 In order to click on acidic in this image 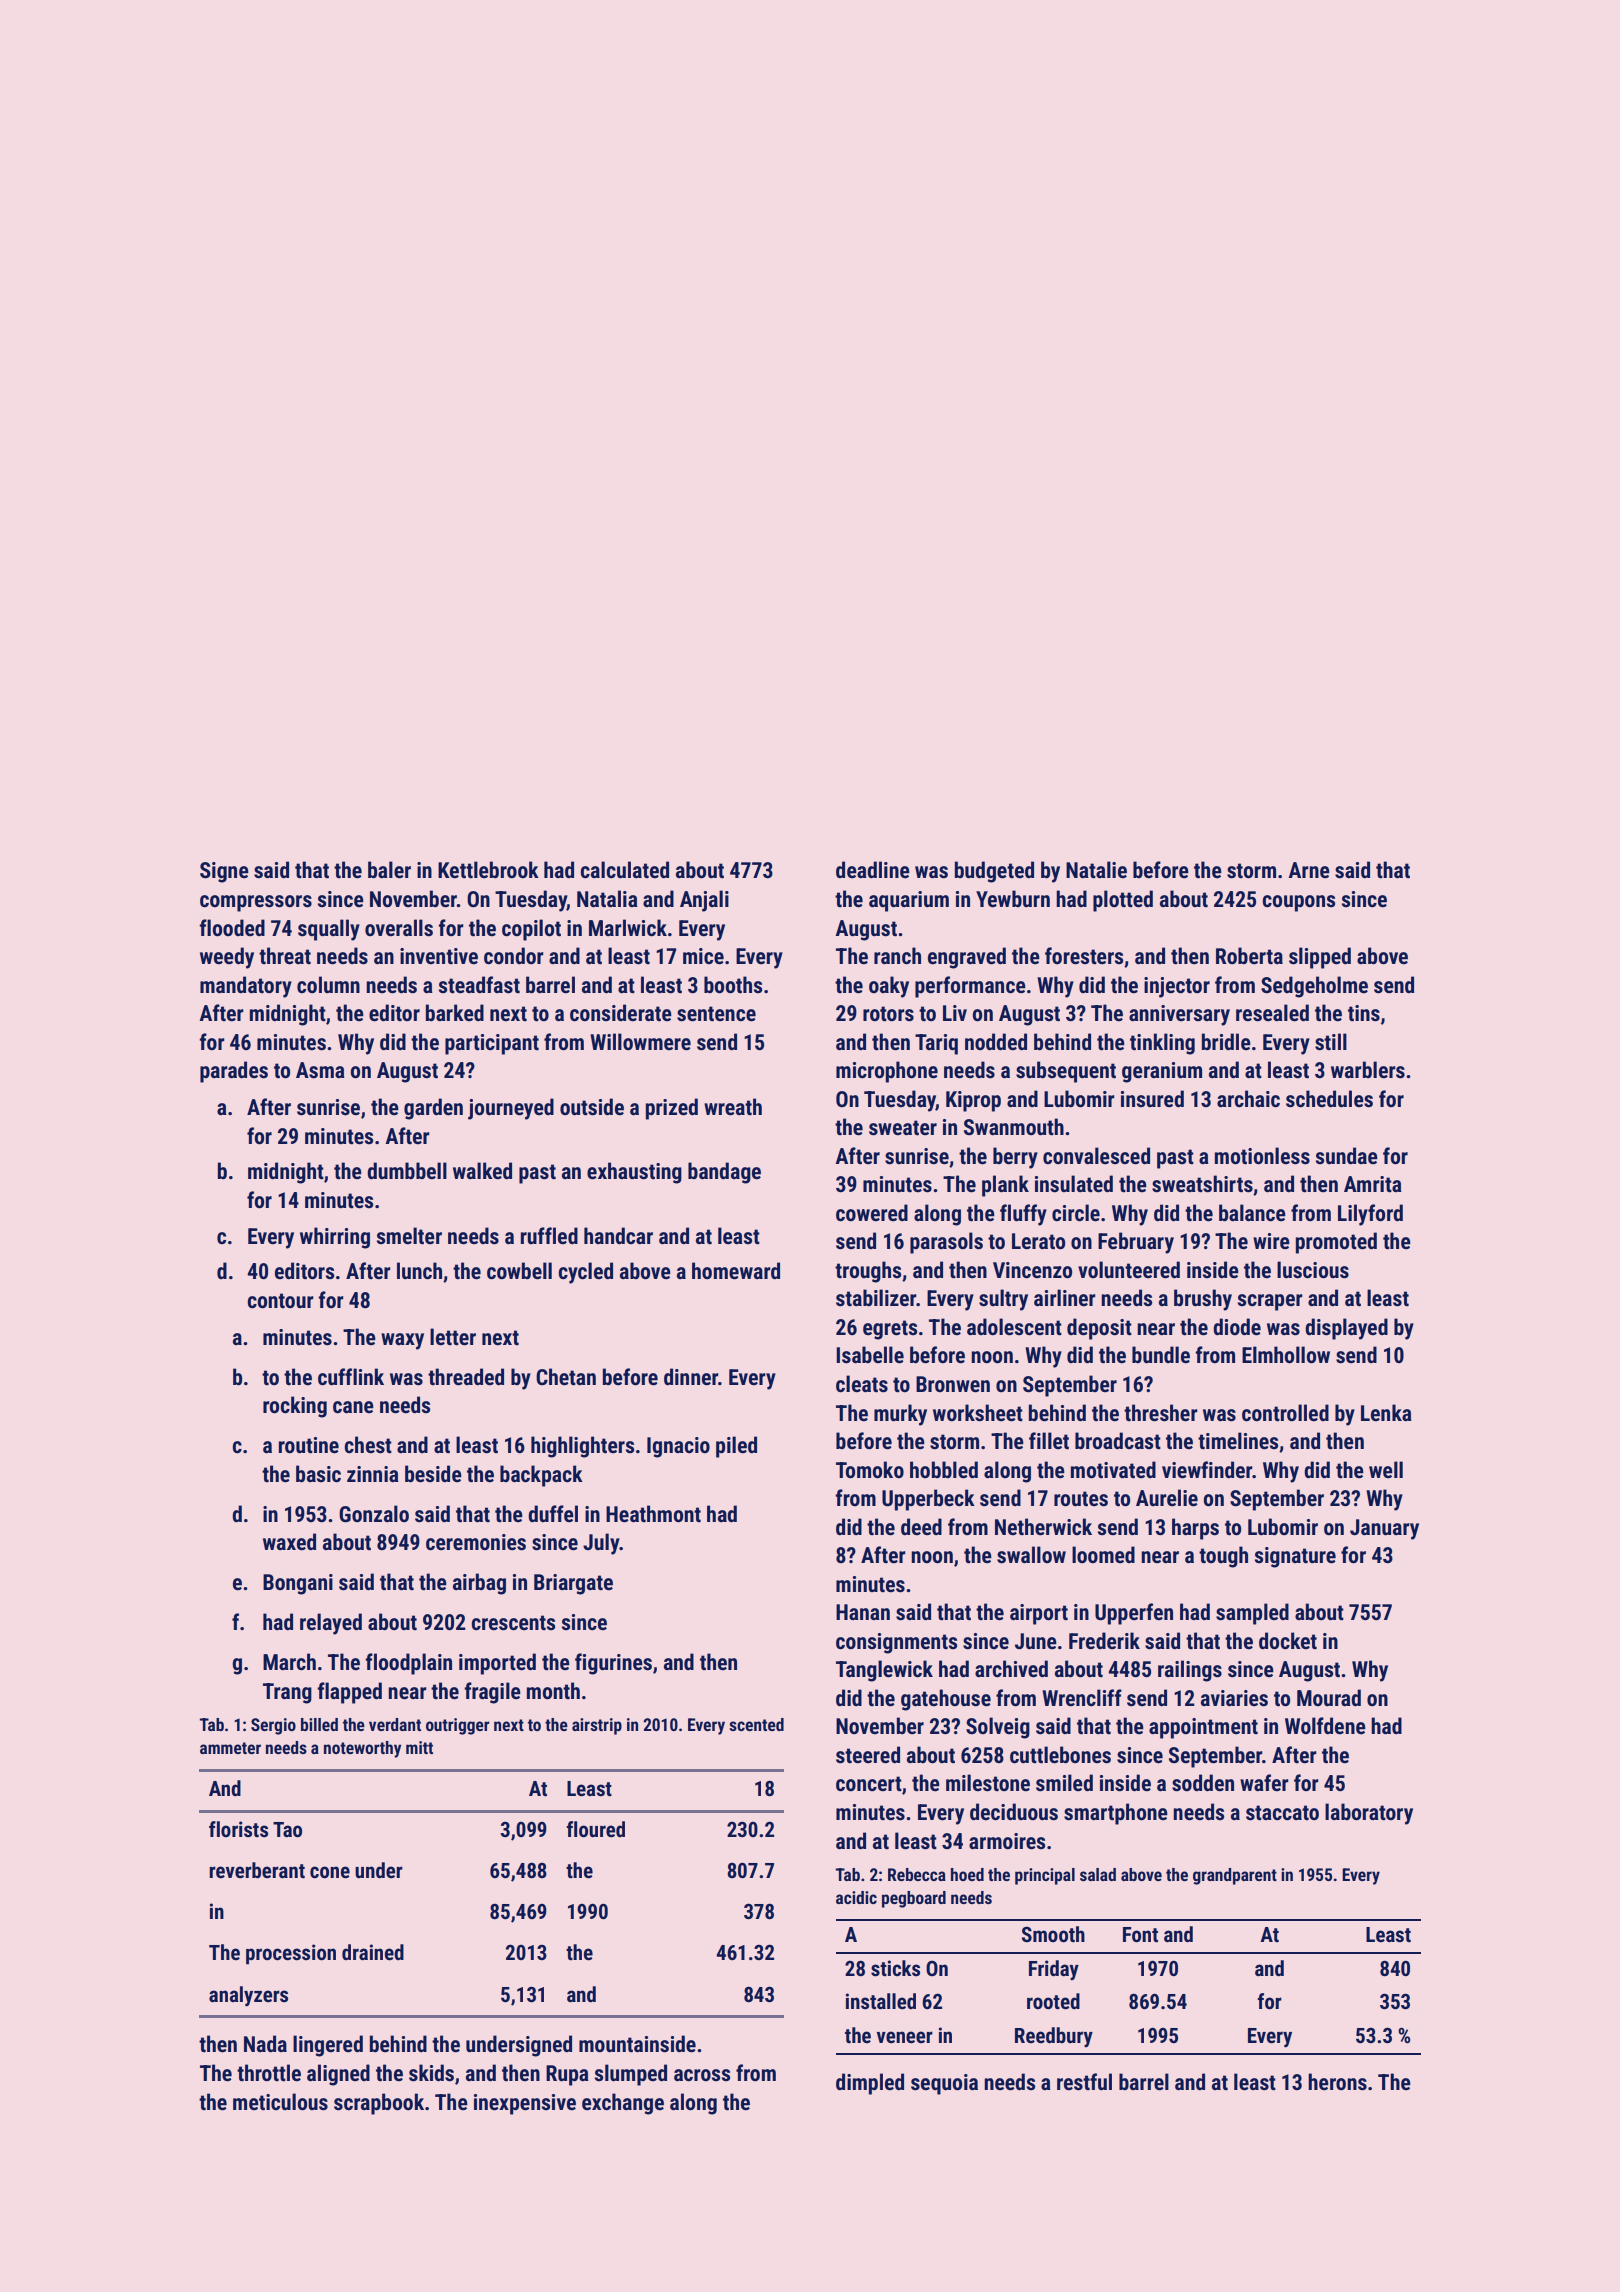, I will do `click(856, 1897)`.
